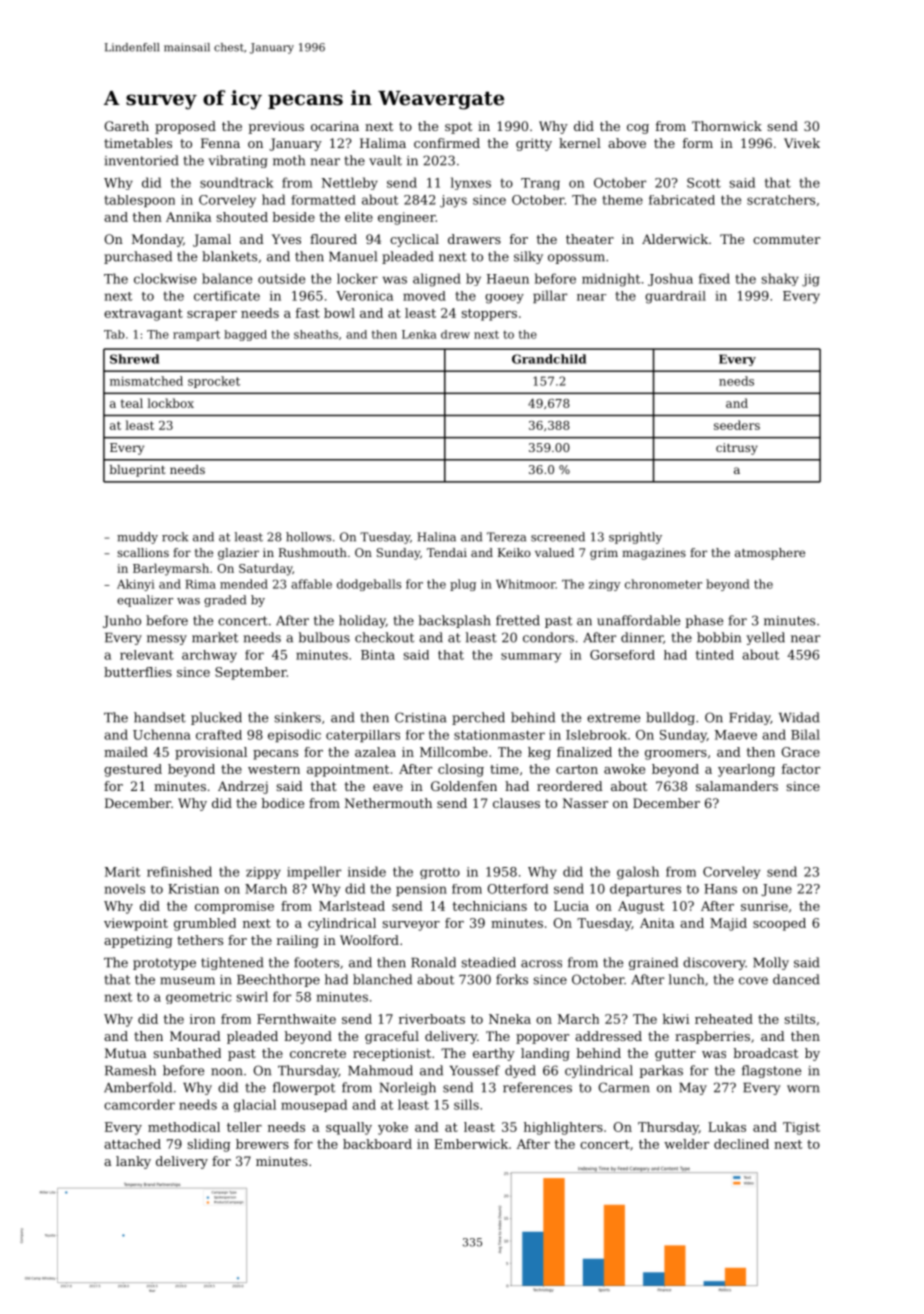 The height and width of the document is (1314, 924). I want to click on receptionist, so click(392, 1054).
